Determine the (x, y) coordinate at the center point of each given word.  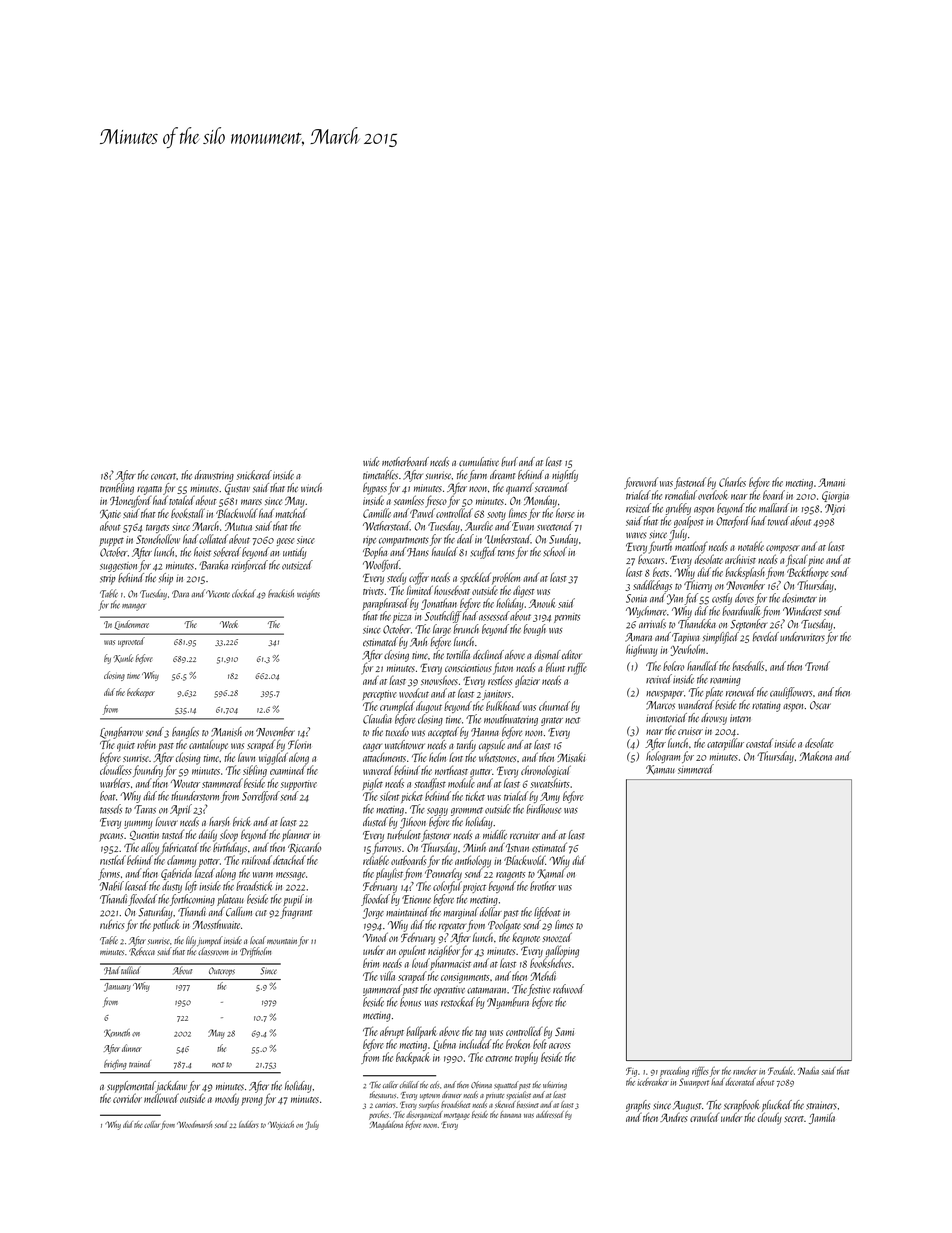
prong (252, 1101)
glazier (527, 681)
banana (510, 1114)
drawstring (214, 476)
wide (371, 461)
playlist (389, 874)
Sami (564, 1031)
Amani (831, 482)
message (290, 876)
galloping (562, 951)
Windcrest (802, 611)
